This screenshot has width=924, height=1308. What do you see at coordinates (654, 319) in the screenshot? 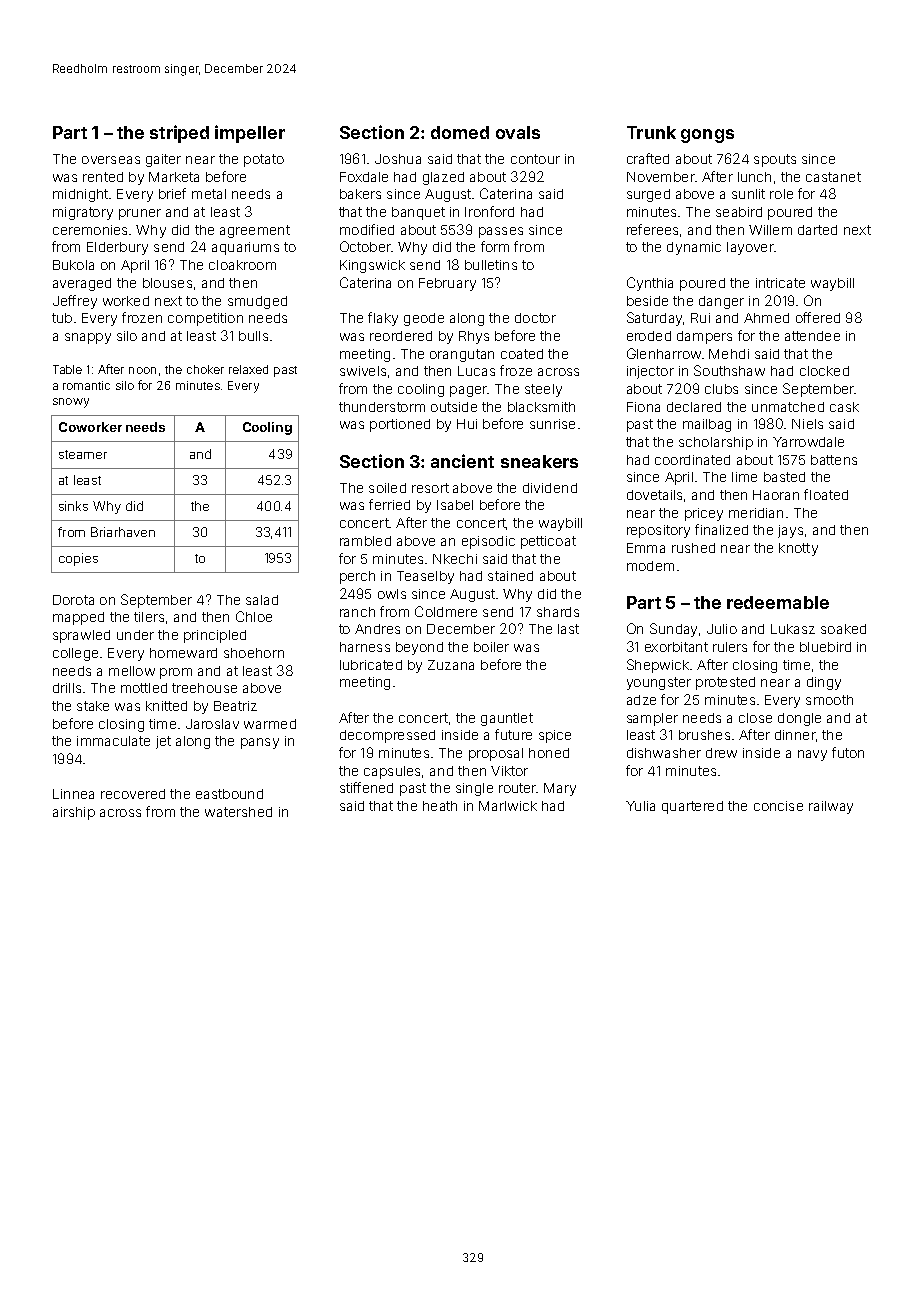
I see `Saturday` at bounding box center [654, 319].
